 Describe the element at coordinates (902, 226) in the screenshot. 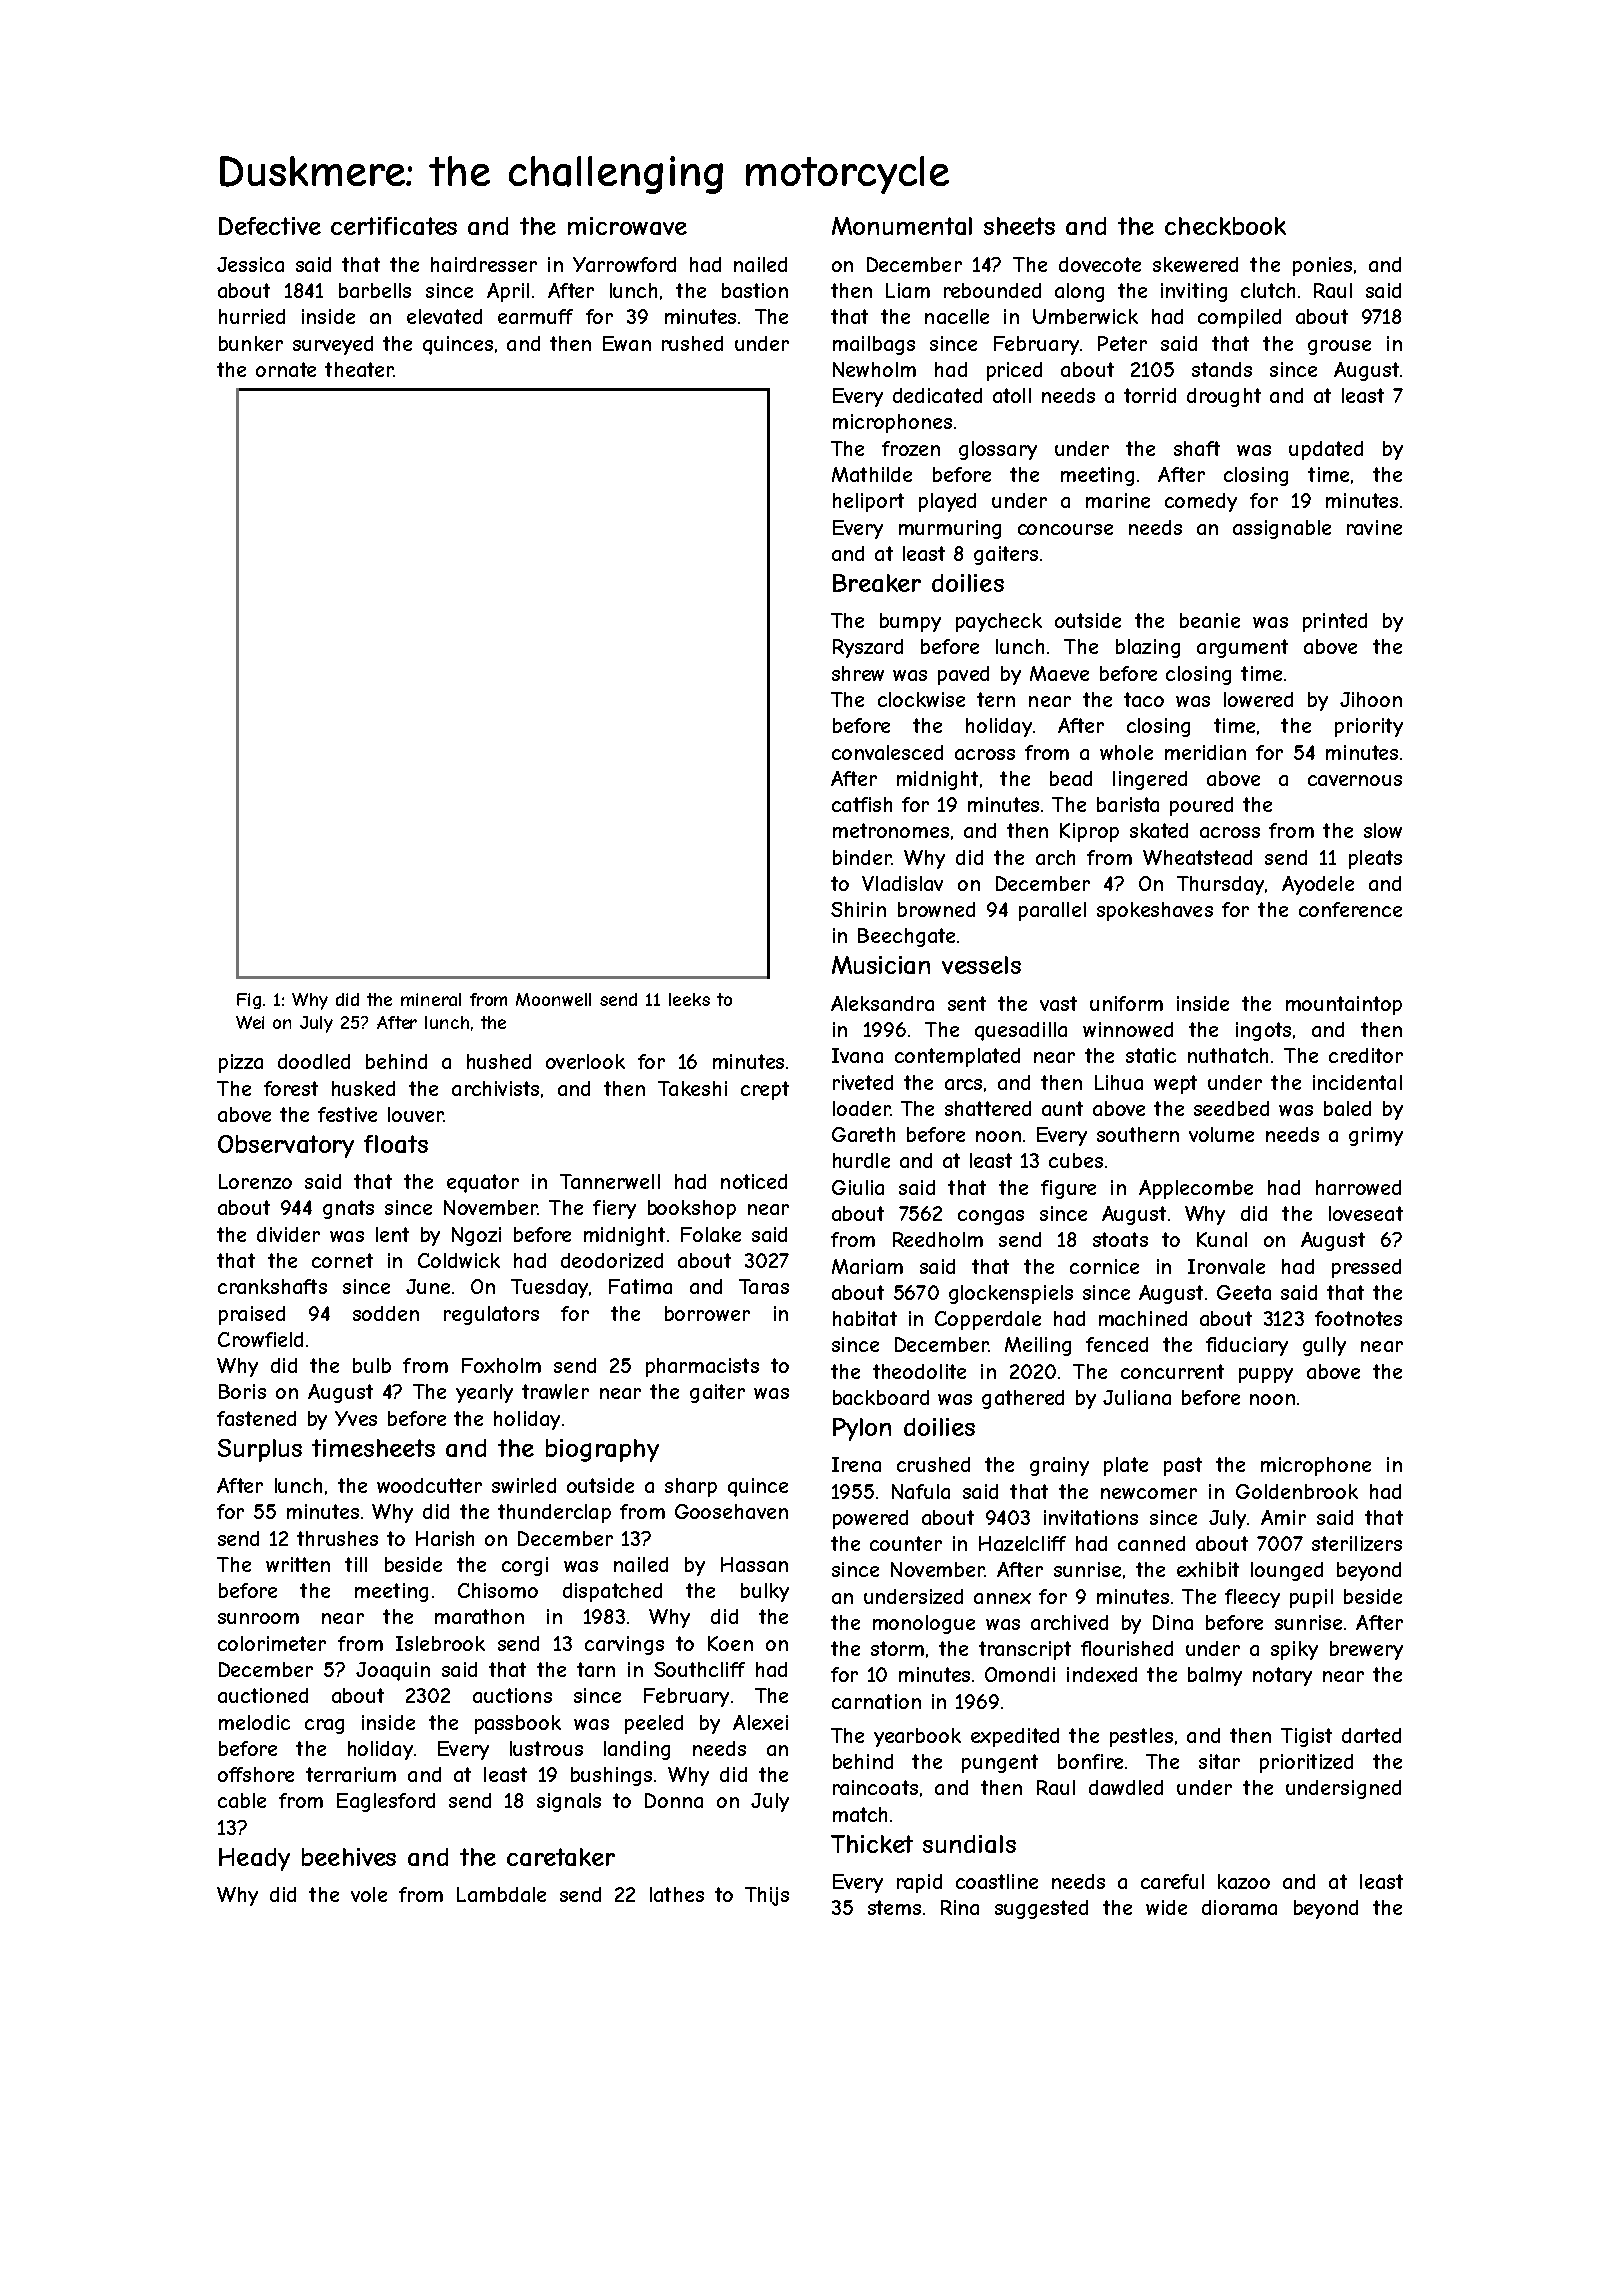

I see `Monumental` at that location.
